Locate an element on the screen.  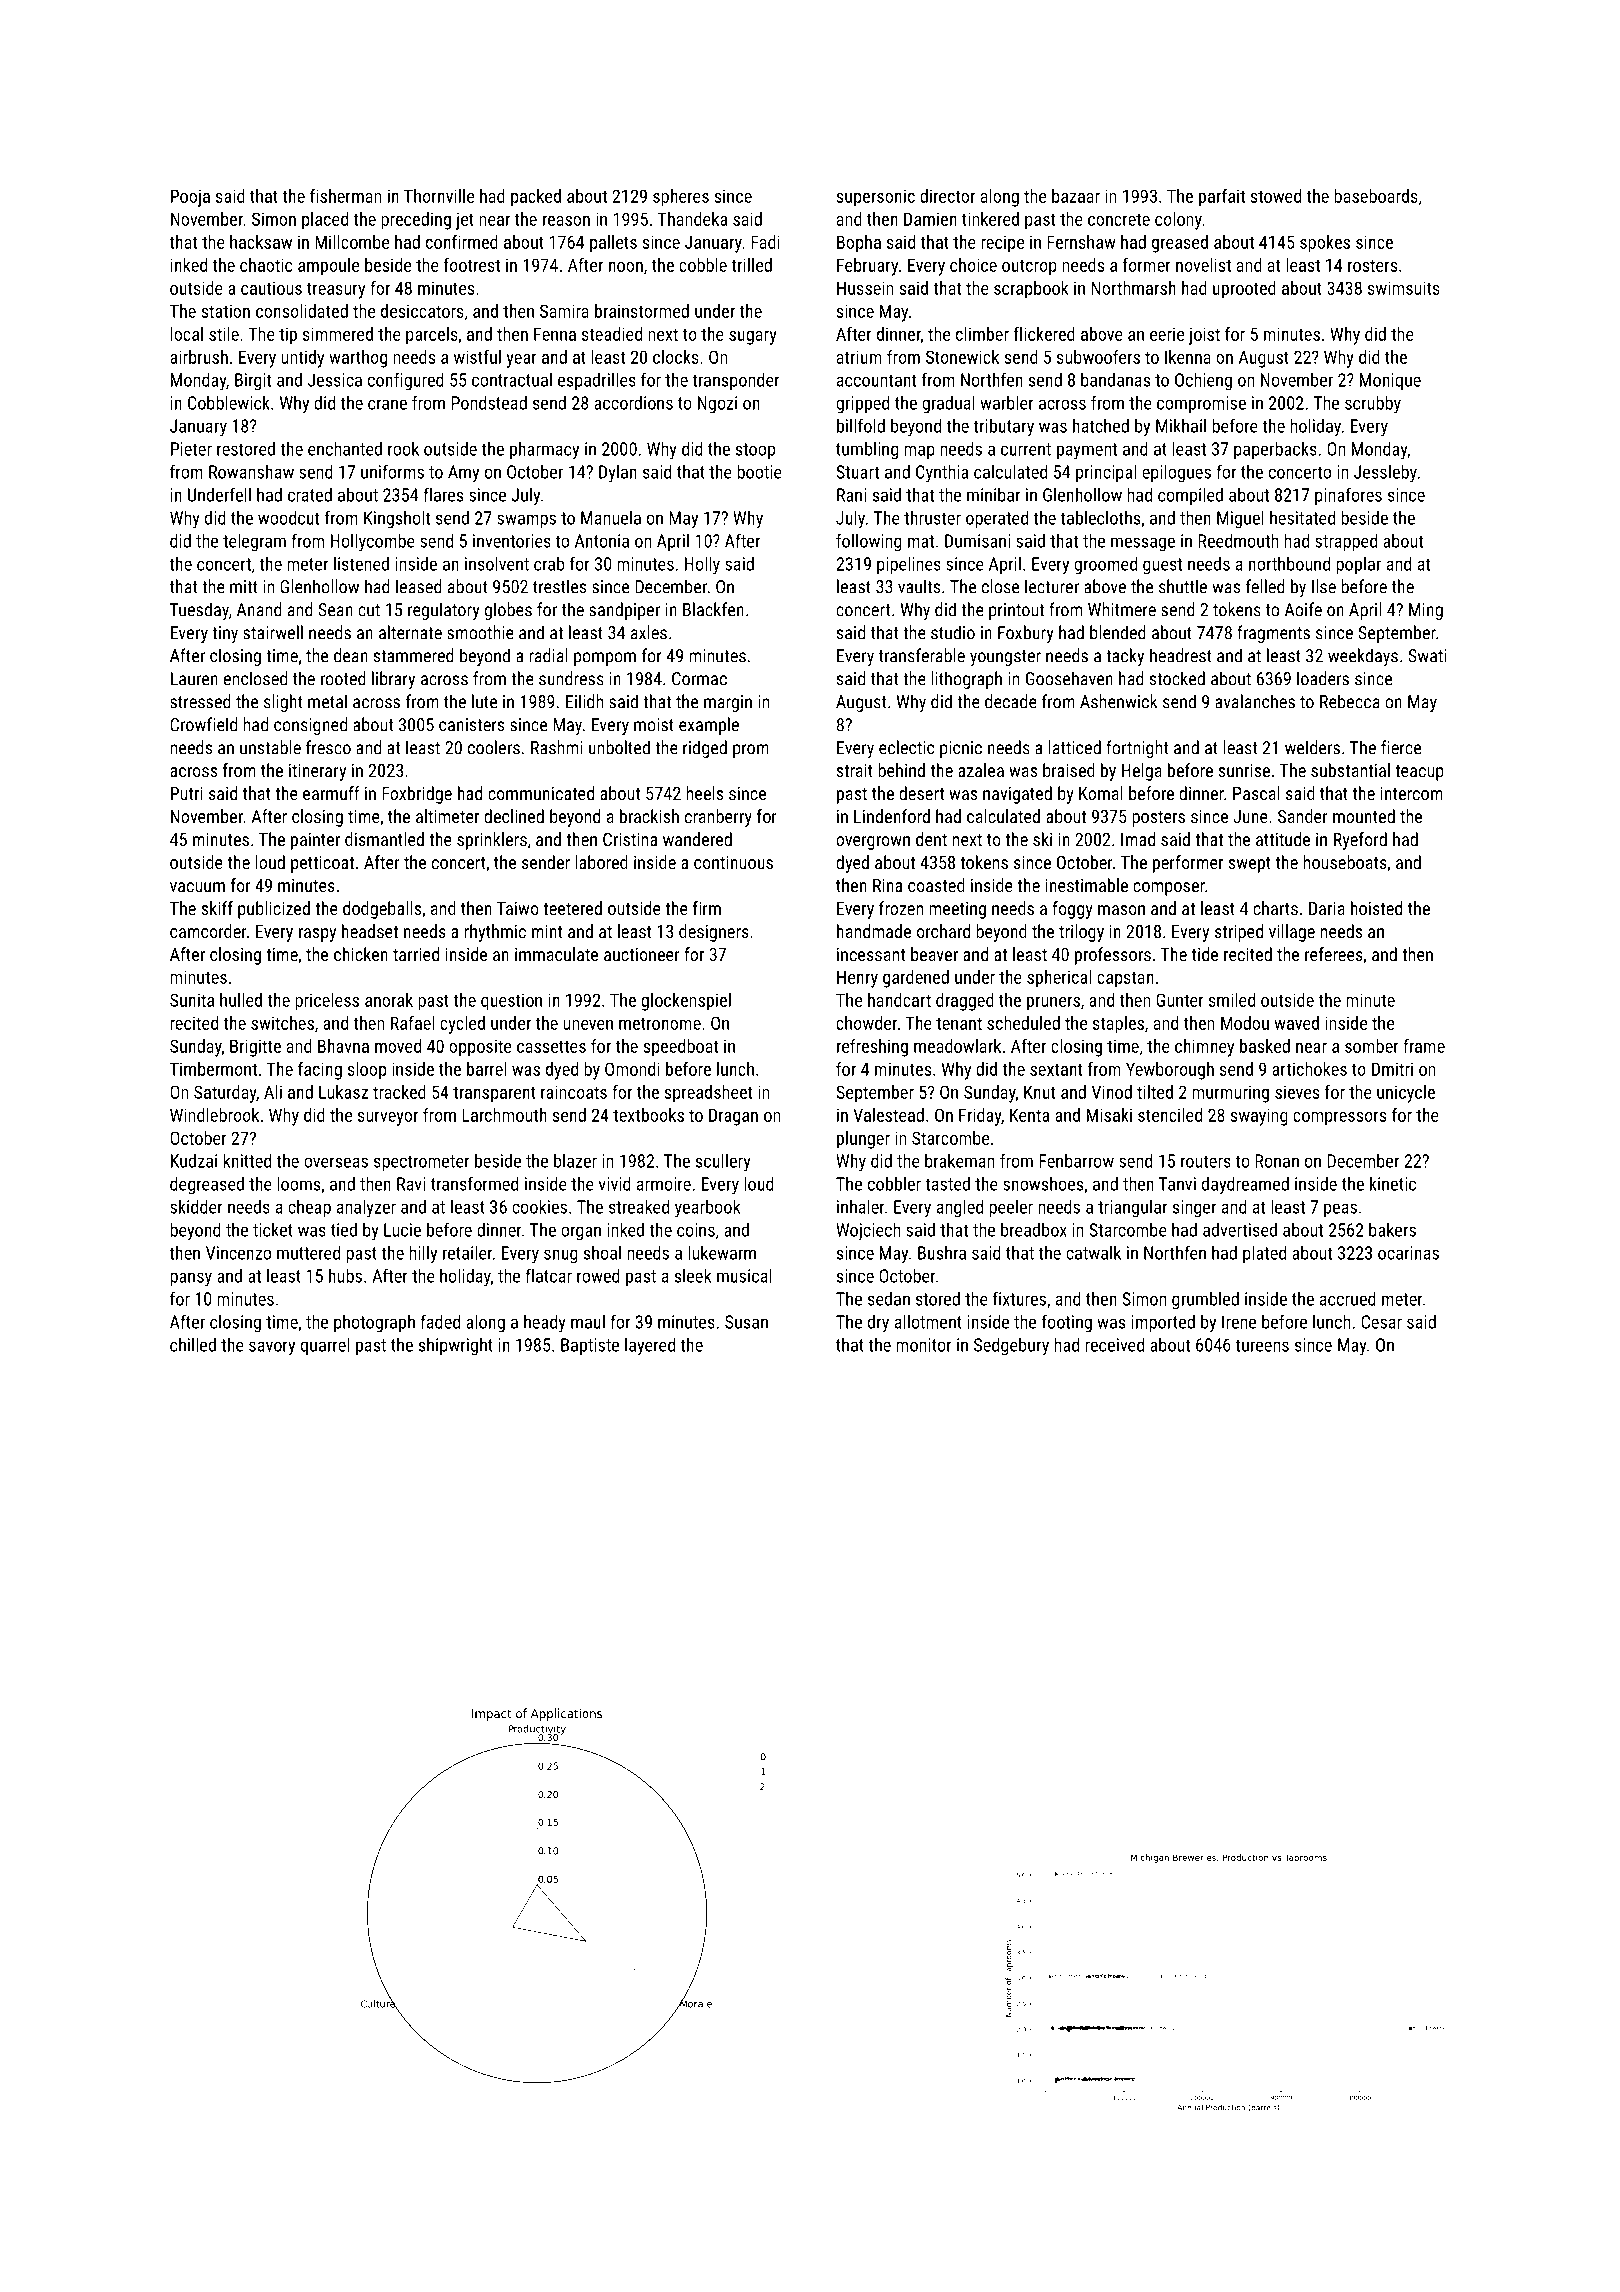
Monique is located at coordinates (1390, 381).
